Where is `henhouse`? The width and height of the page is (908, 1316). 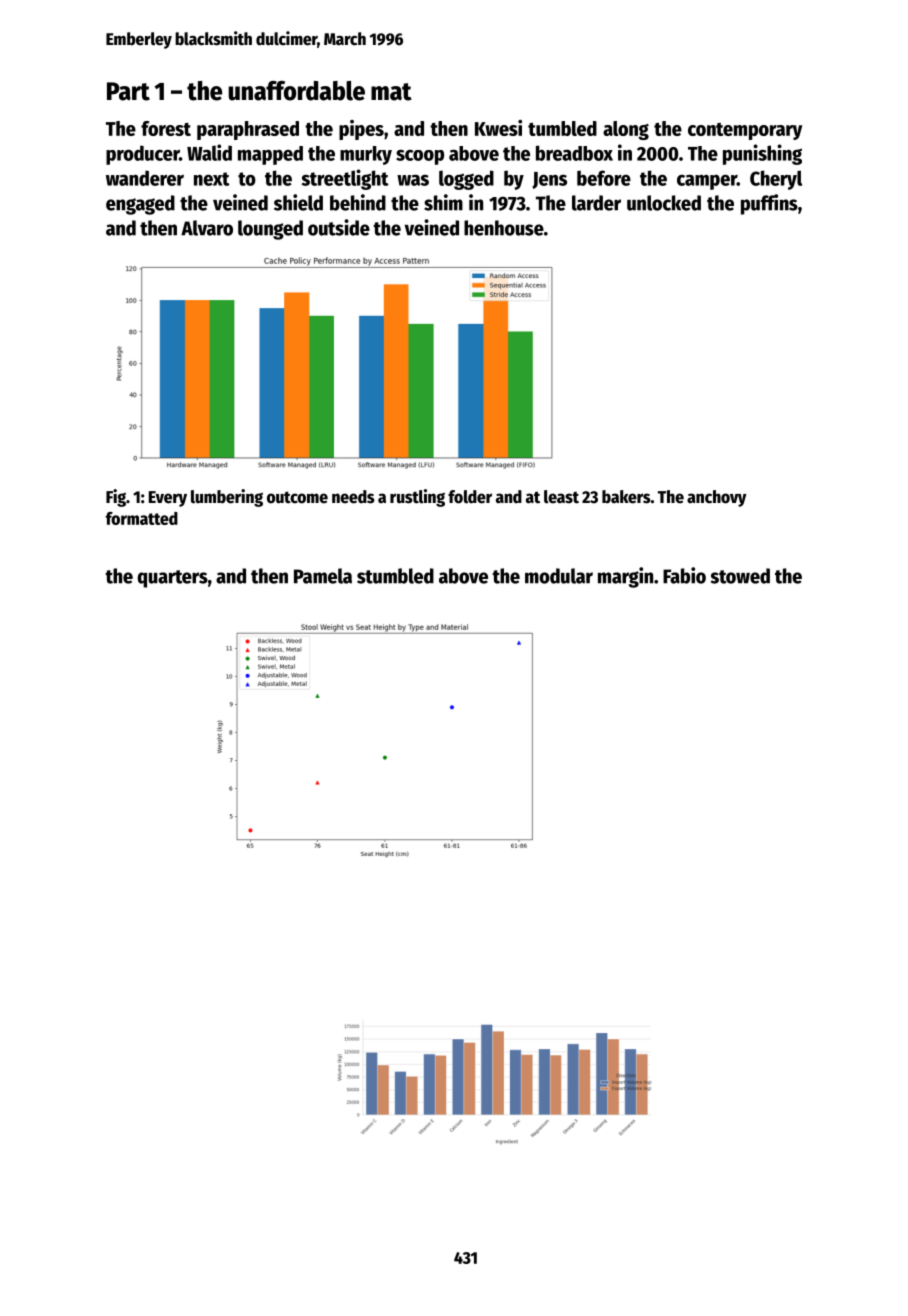 henhouse is located at coordinates (504, 228).
